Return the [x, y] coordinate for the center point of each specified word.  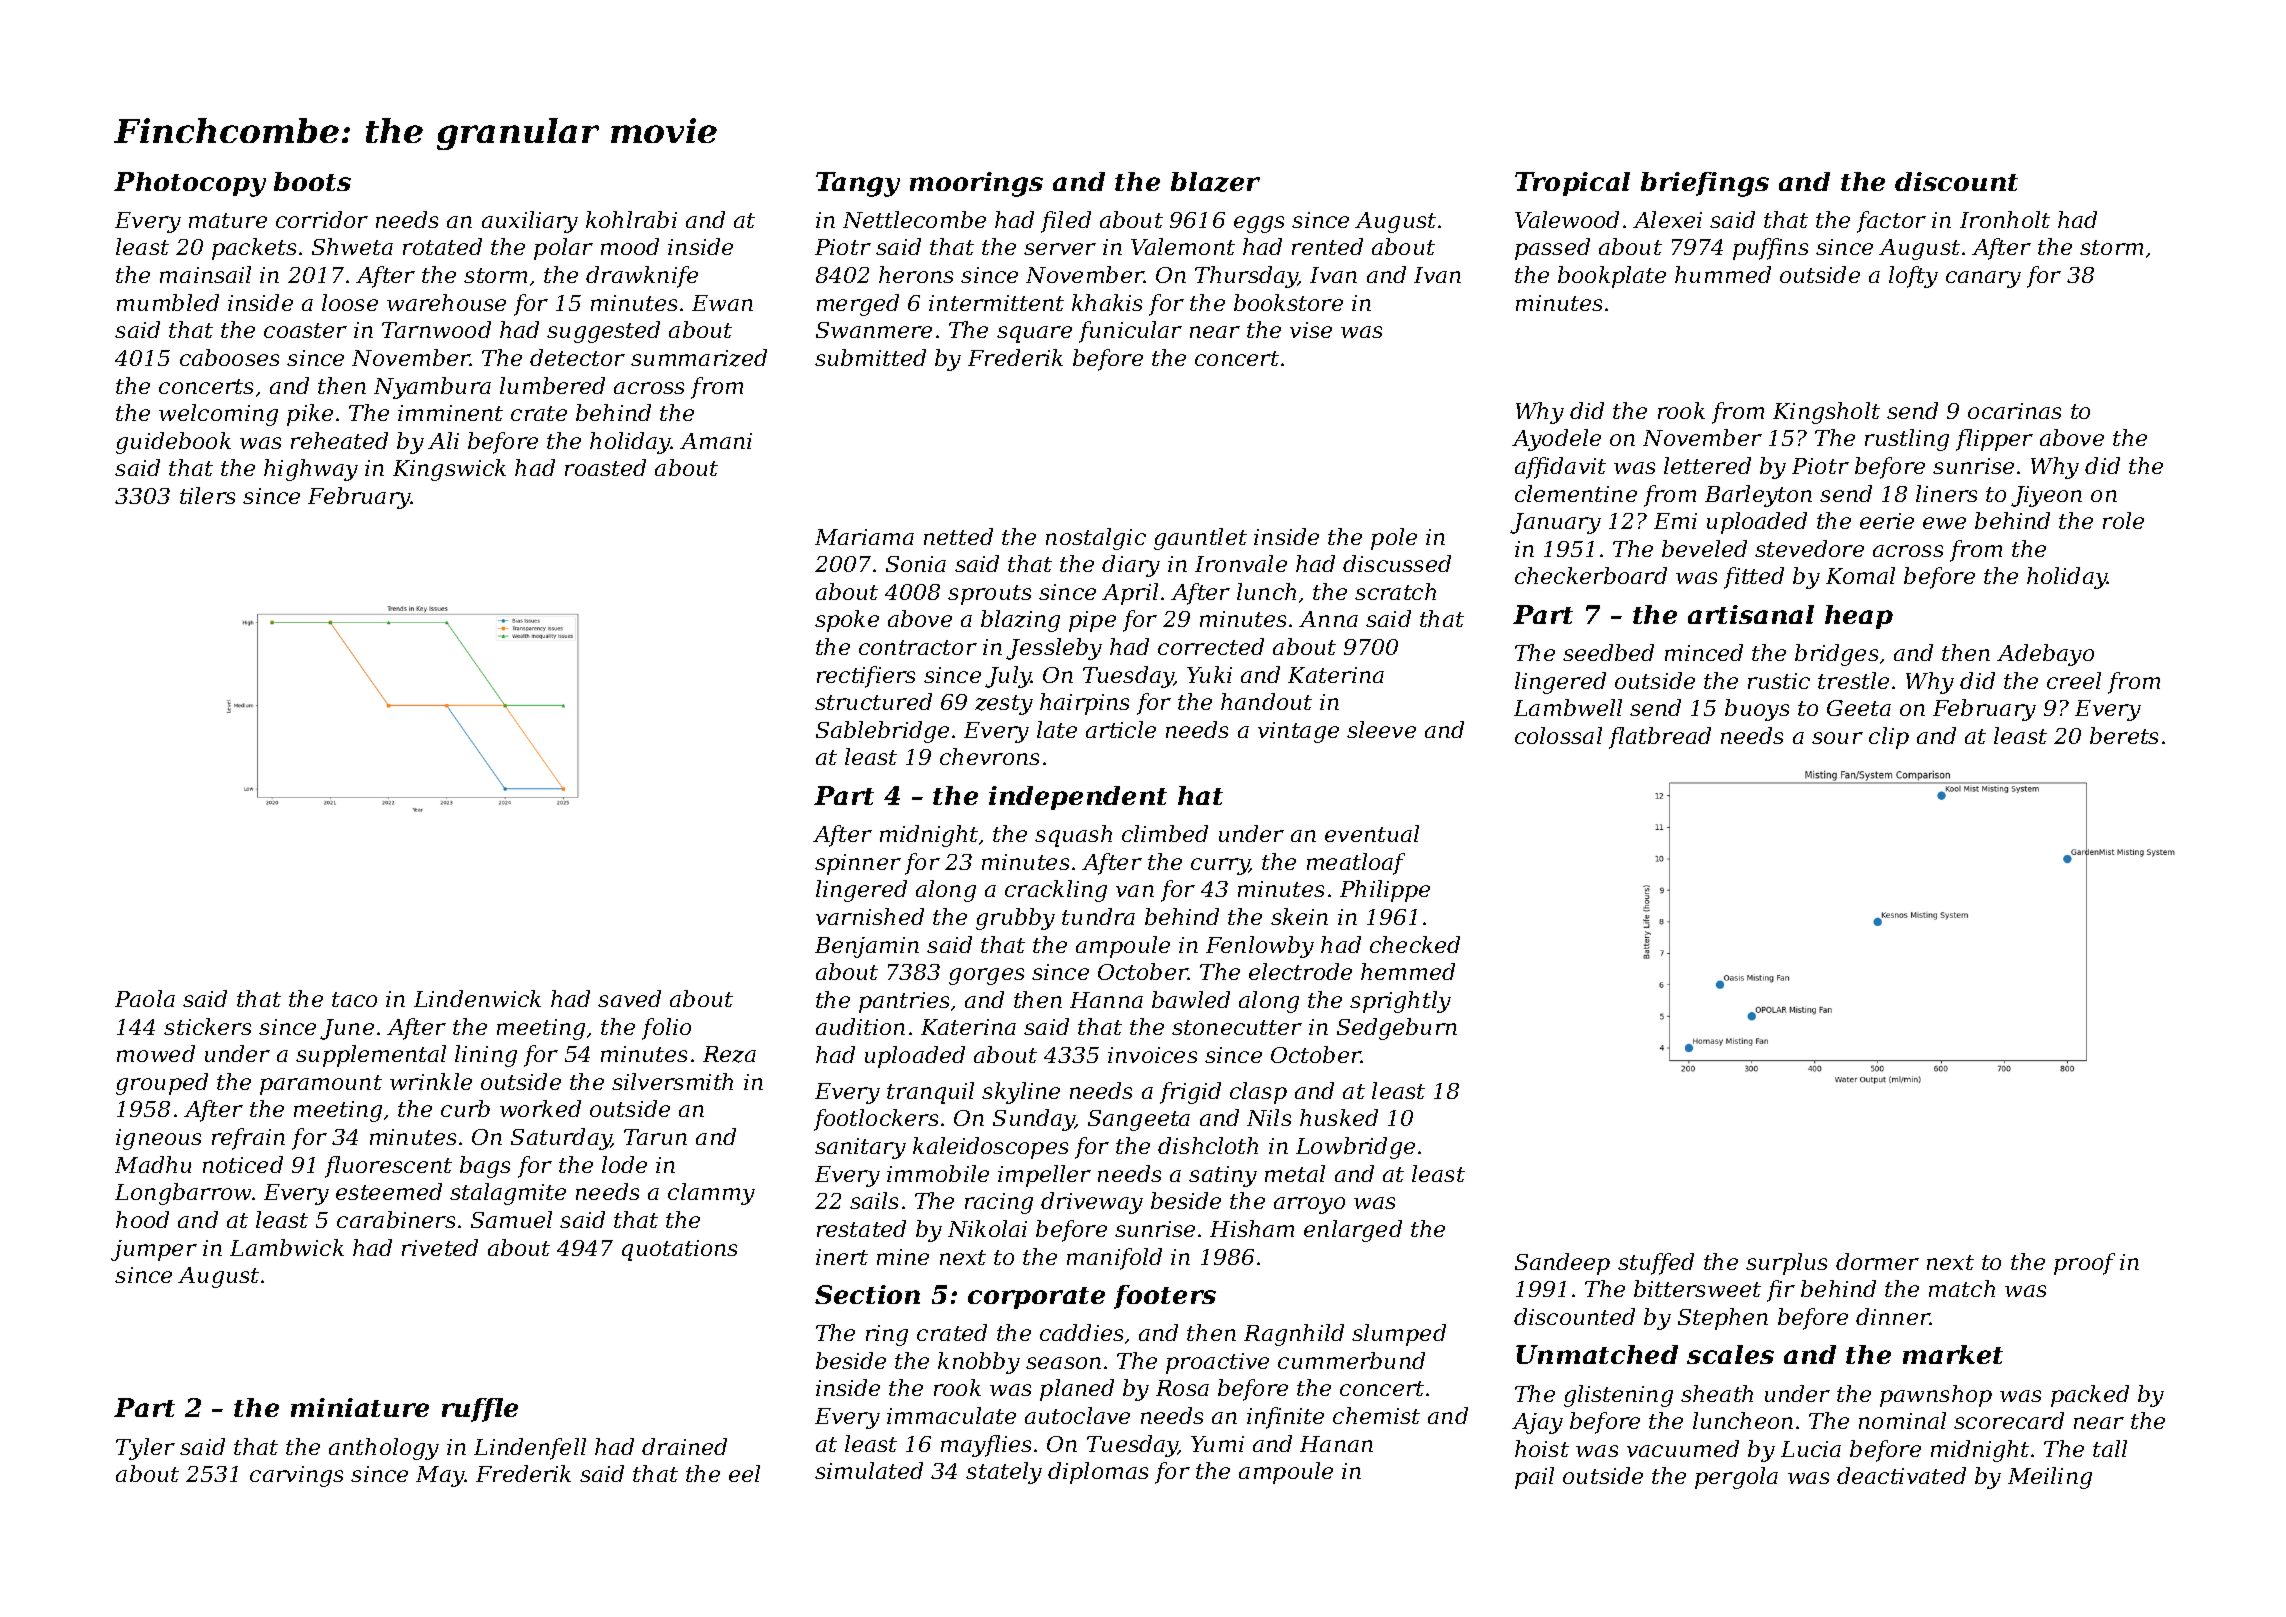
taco [354, 999]
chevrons [989, 756]
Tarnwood [436, 329]
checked [1415, 944]
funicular [1130, 332]
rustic [1779, 681]
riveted [440, 1247]
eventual [1372, 833]
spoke [847, 621]
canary [1983, 279]
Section [867, 1294]
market [1953, 1354]
